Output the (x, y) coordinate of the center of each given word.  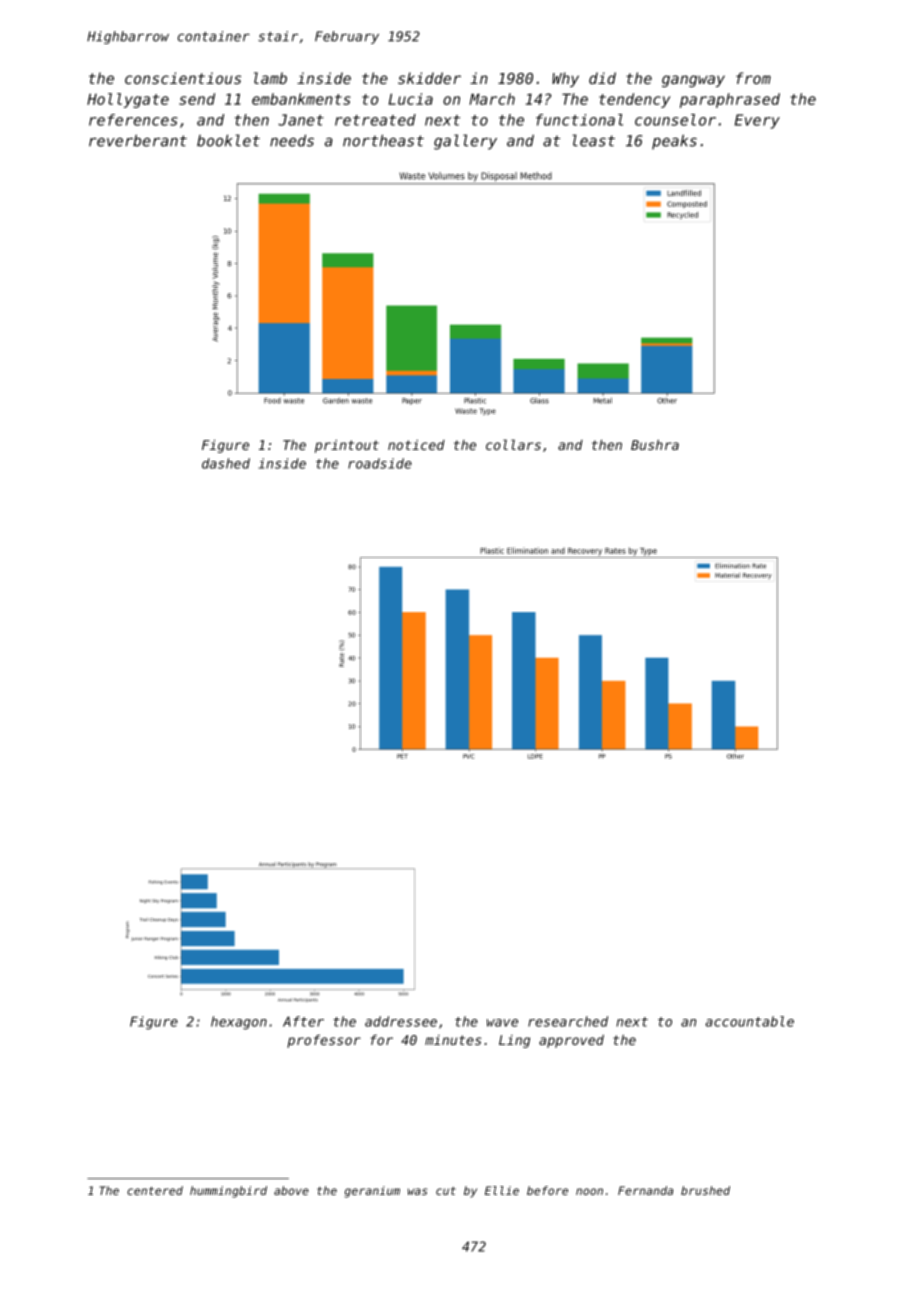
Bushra (655, 445)
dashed (226, 463)
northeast (383, 140)
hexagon (239, 1023)
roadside (380, 463)
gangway (693, 81)
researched (568, 1021)
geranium (372, 1192)
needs (292, 140)
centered (155, 1190)
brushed (705, 1190)
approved (571, 1041)
